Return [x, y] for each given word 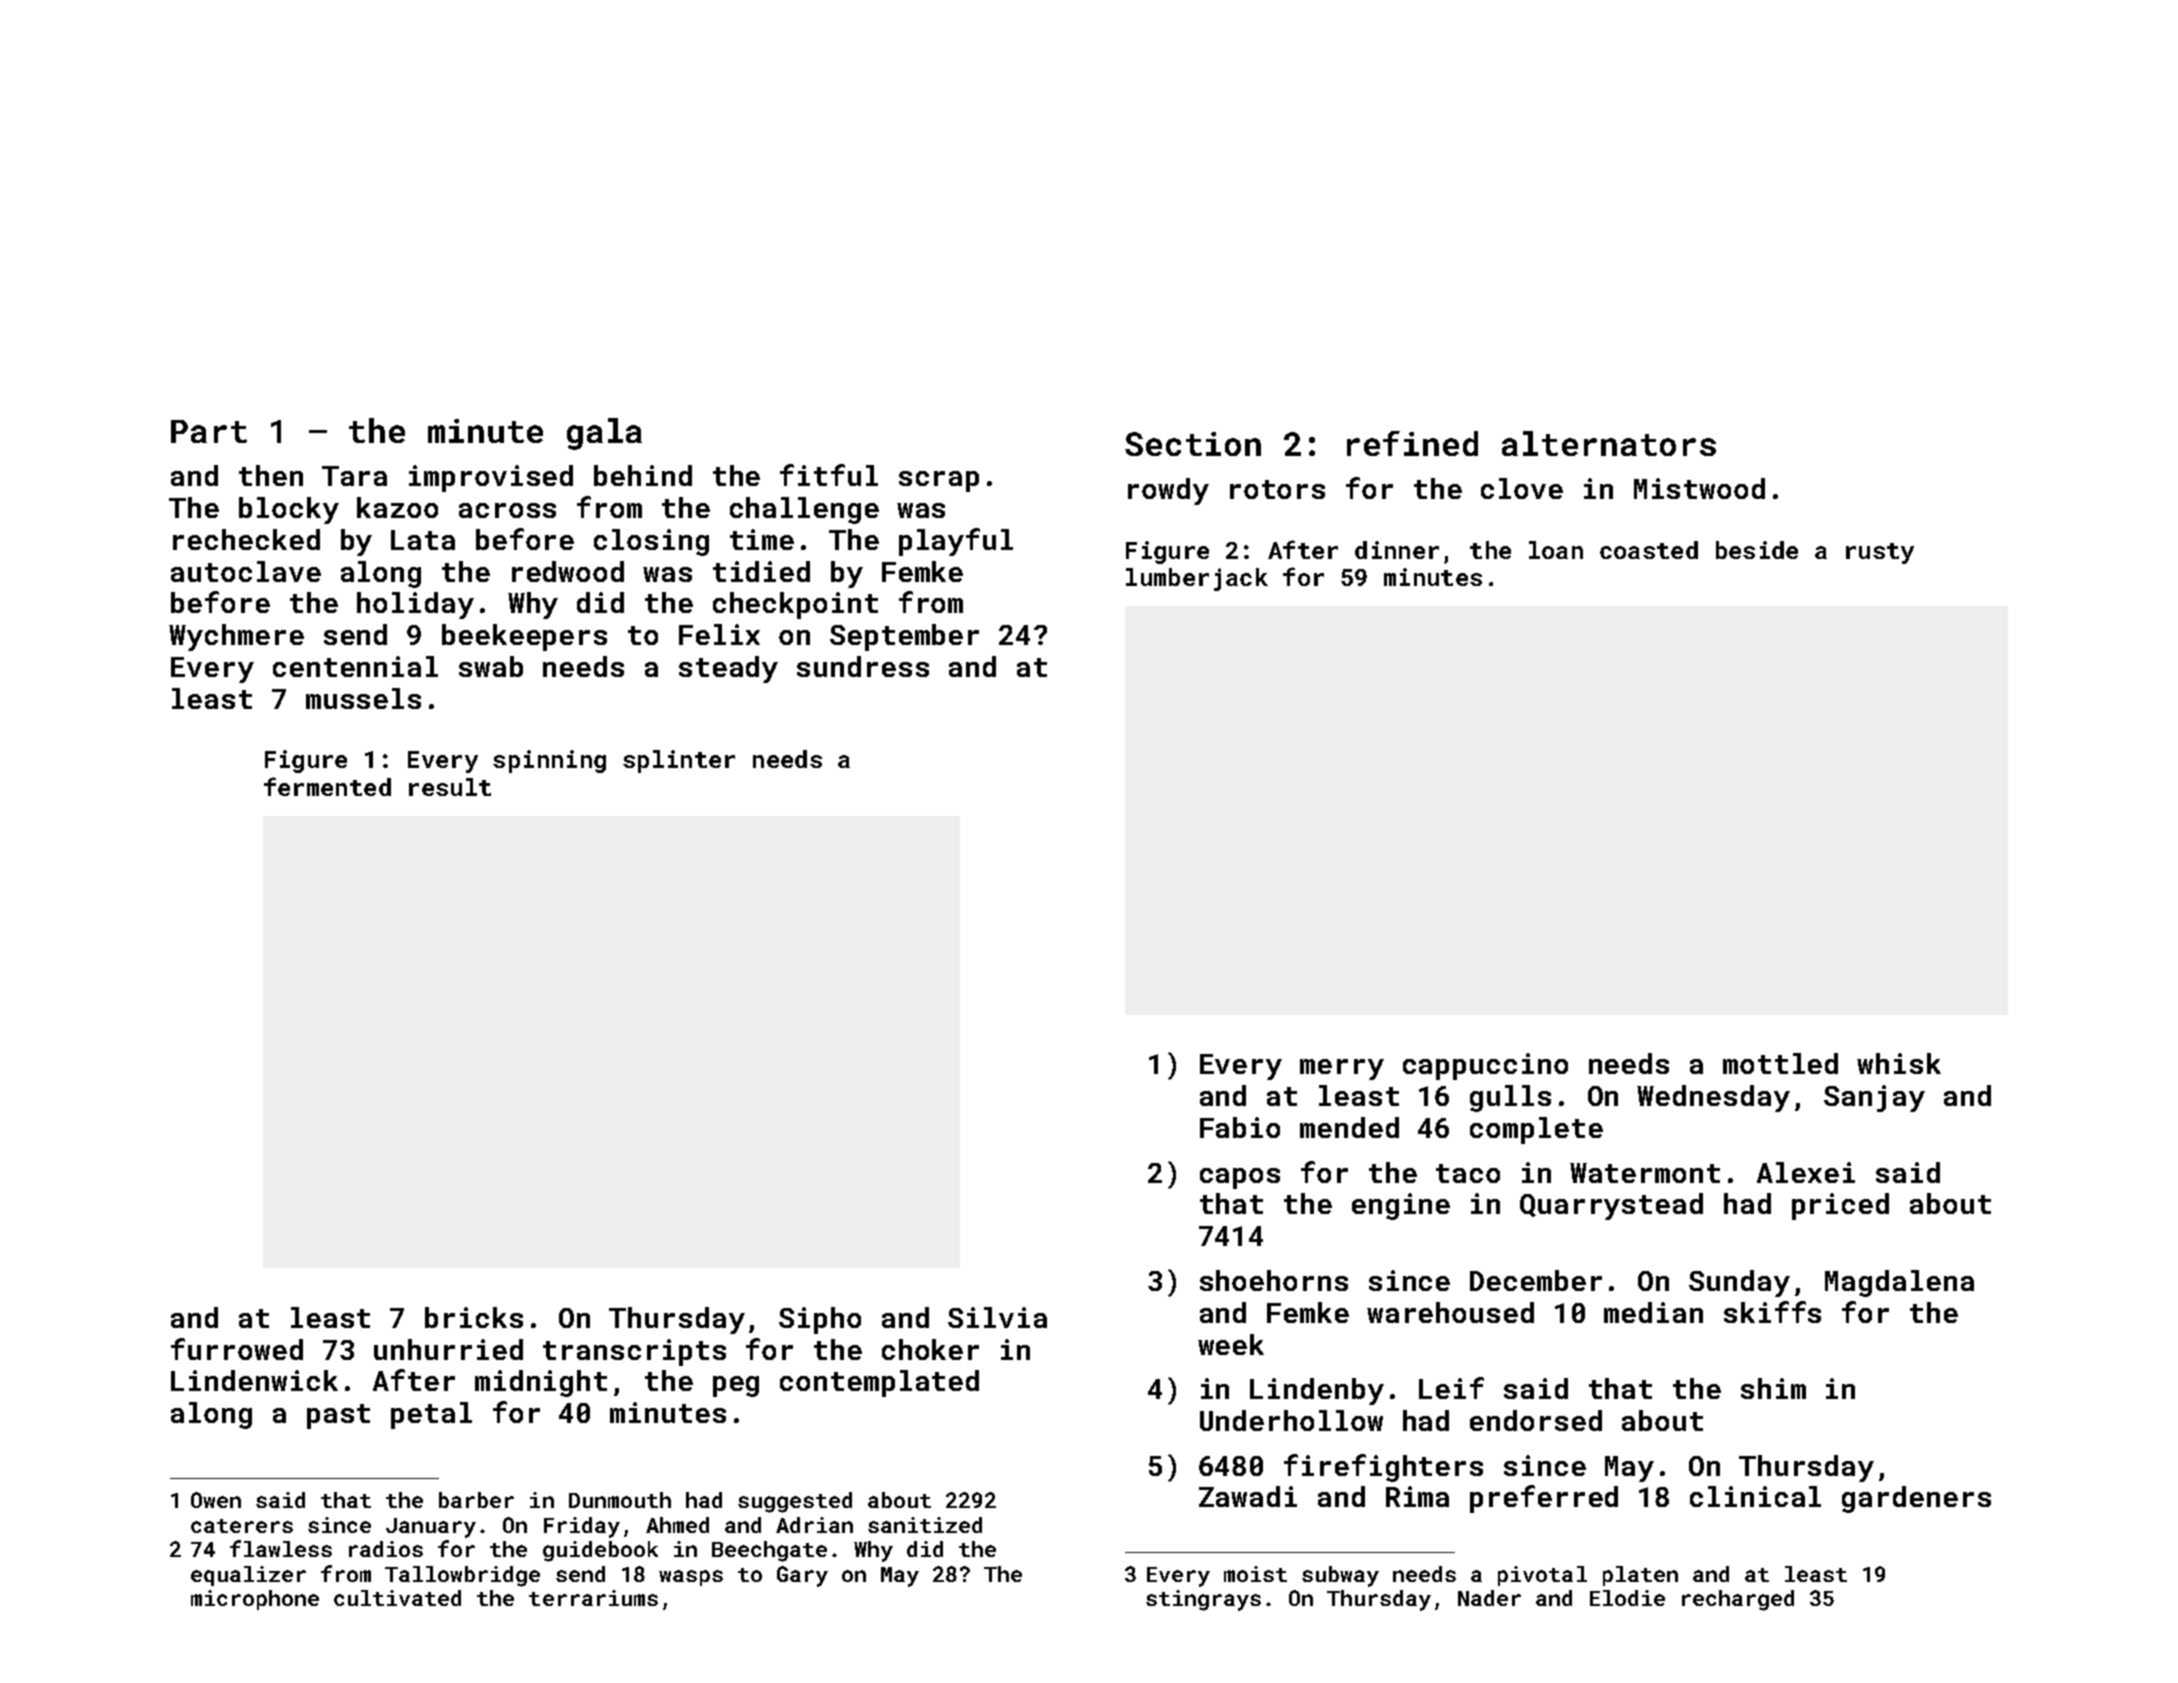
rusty [1880, 553]
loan [1556, 550]
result [450, 787]
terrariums [593, 1598]
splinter [679, 761]
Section [1193, 444]
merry [1342, 1069]
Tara [354, 476]
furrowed [237, 1349]
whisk [1899, 1063]
